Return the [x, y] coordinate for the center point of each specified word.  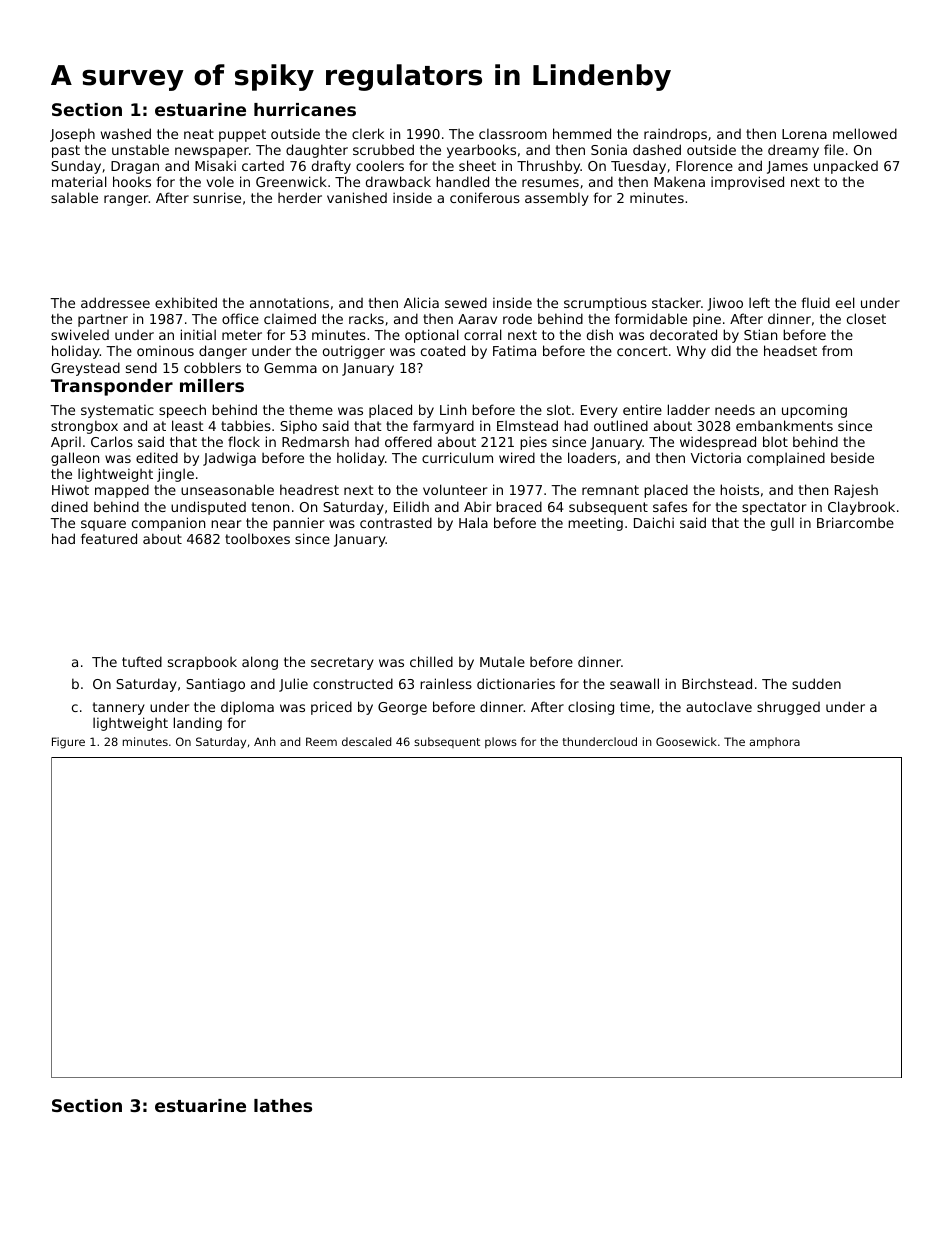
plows [501, 743]
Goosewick [686, 741]
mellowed [865, 133]
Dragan [135, 167]
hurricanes [305, 109]
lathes [283, 1105]
